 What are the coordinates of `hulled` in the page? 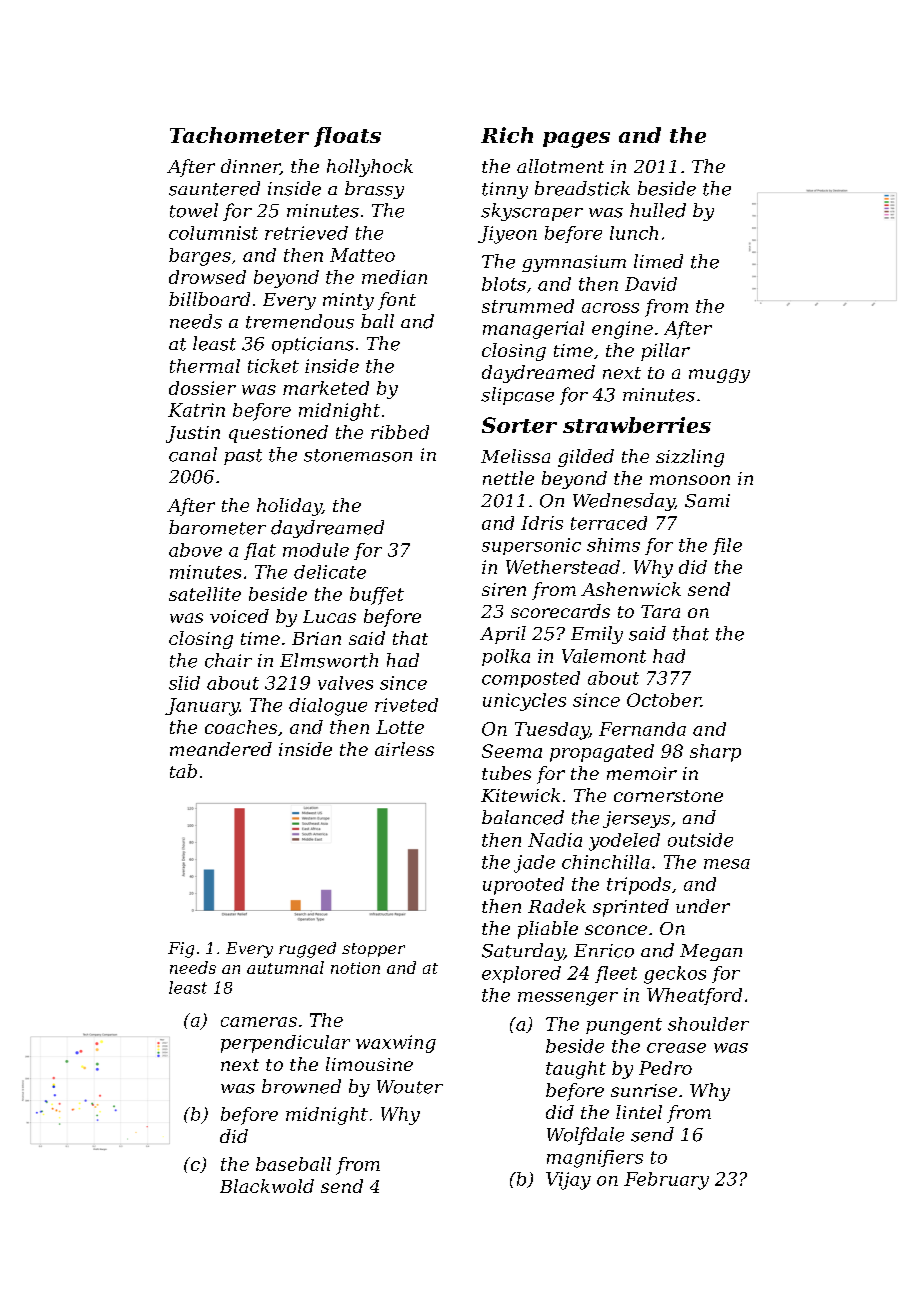 It's located at (658, 210).
